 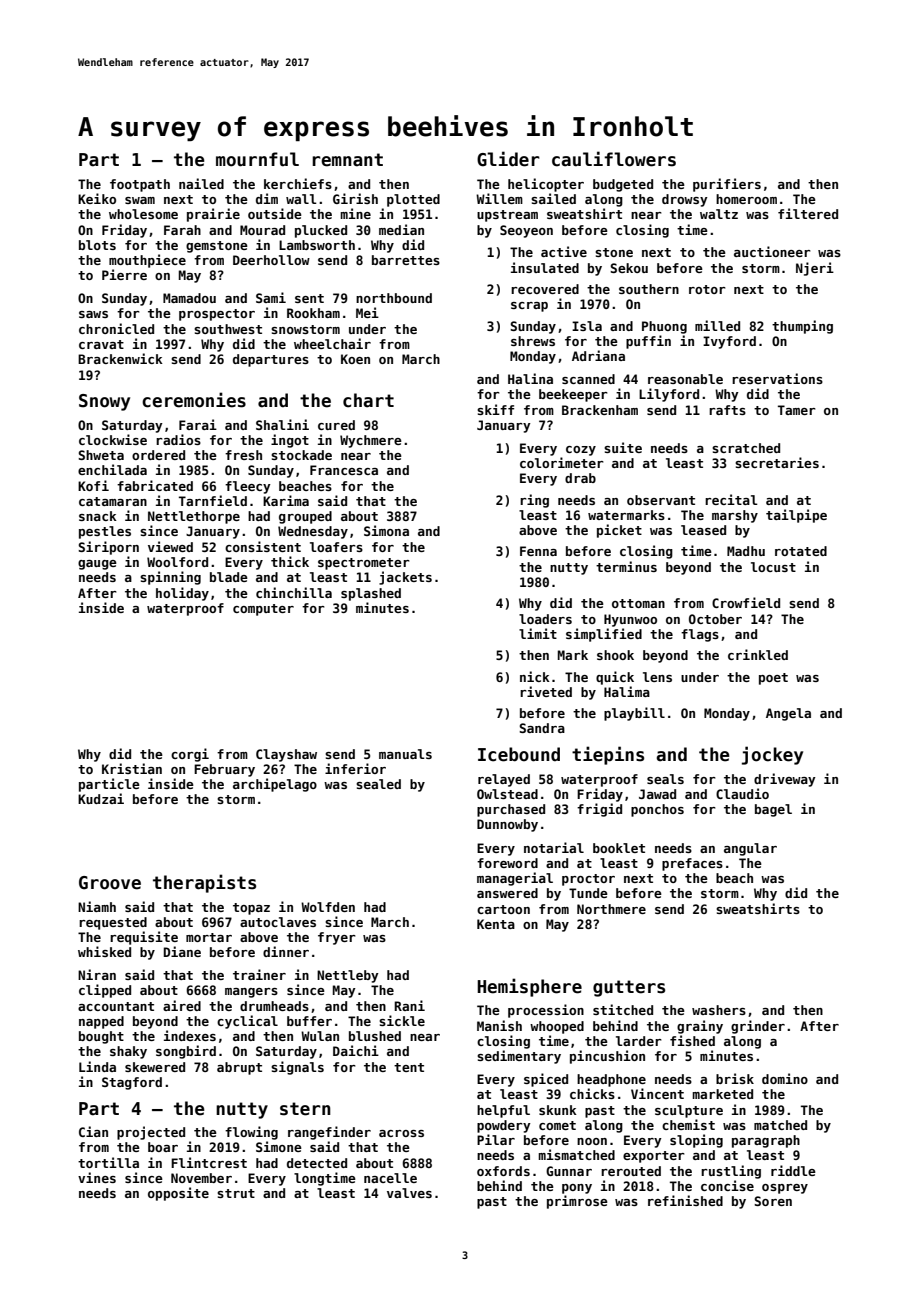 What do you see at coordinates (257, 159) in the document?
I see `mournful` at bounding box center [257, 159].
